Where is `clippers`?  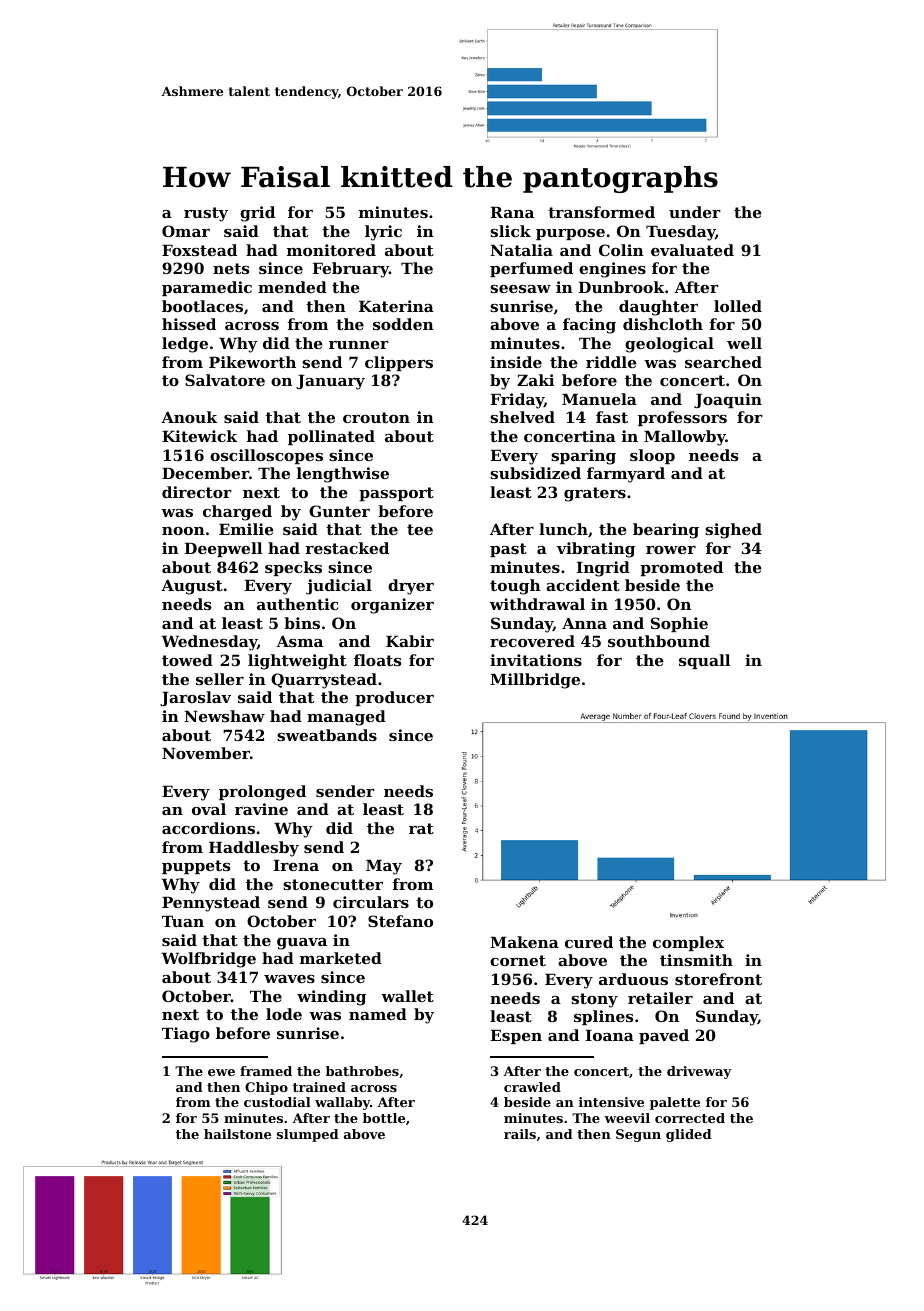 clippers is located at coordinates (399, 363).
